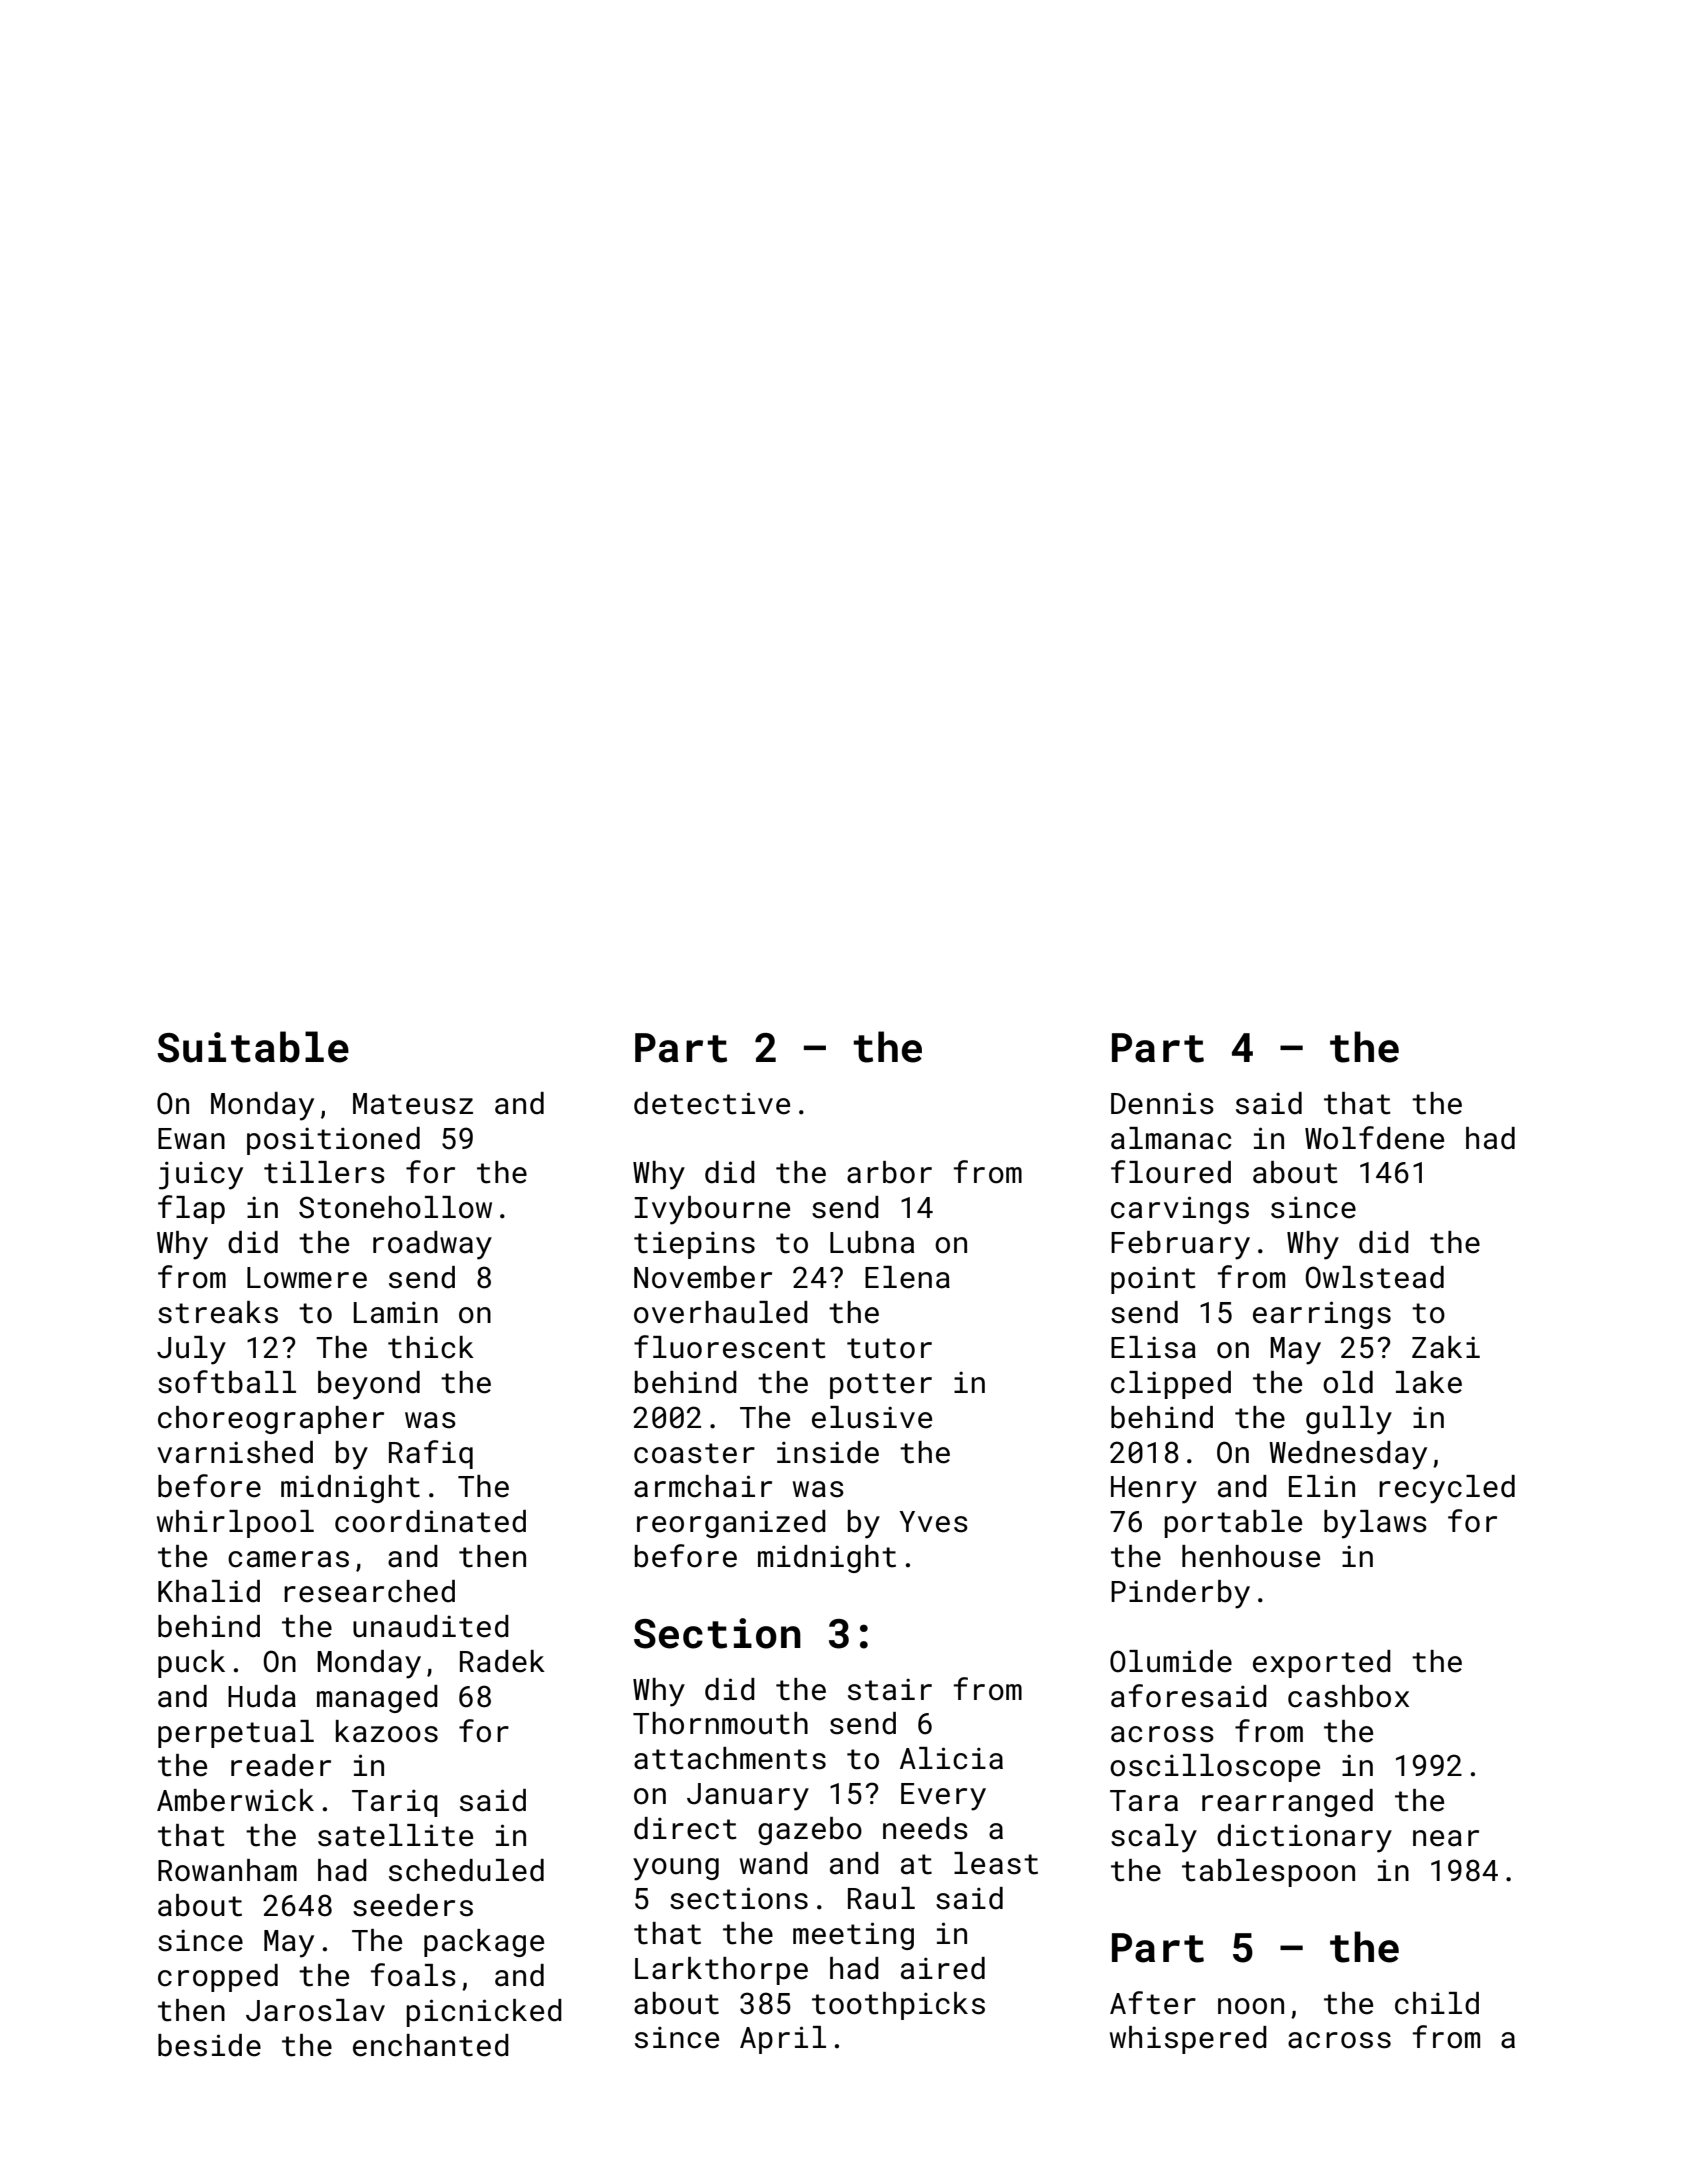 This screenshot has height=2178, width=1683. What do you see at coordinates (377, 1699) in the screenshot?
I see `managed` at bounding box center [377, 1699].
